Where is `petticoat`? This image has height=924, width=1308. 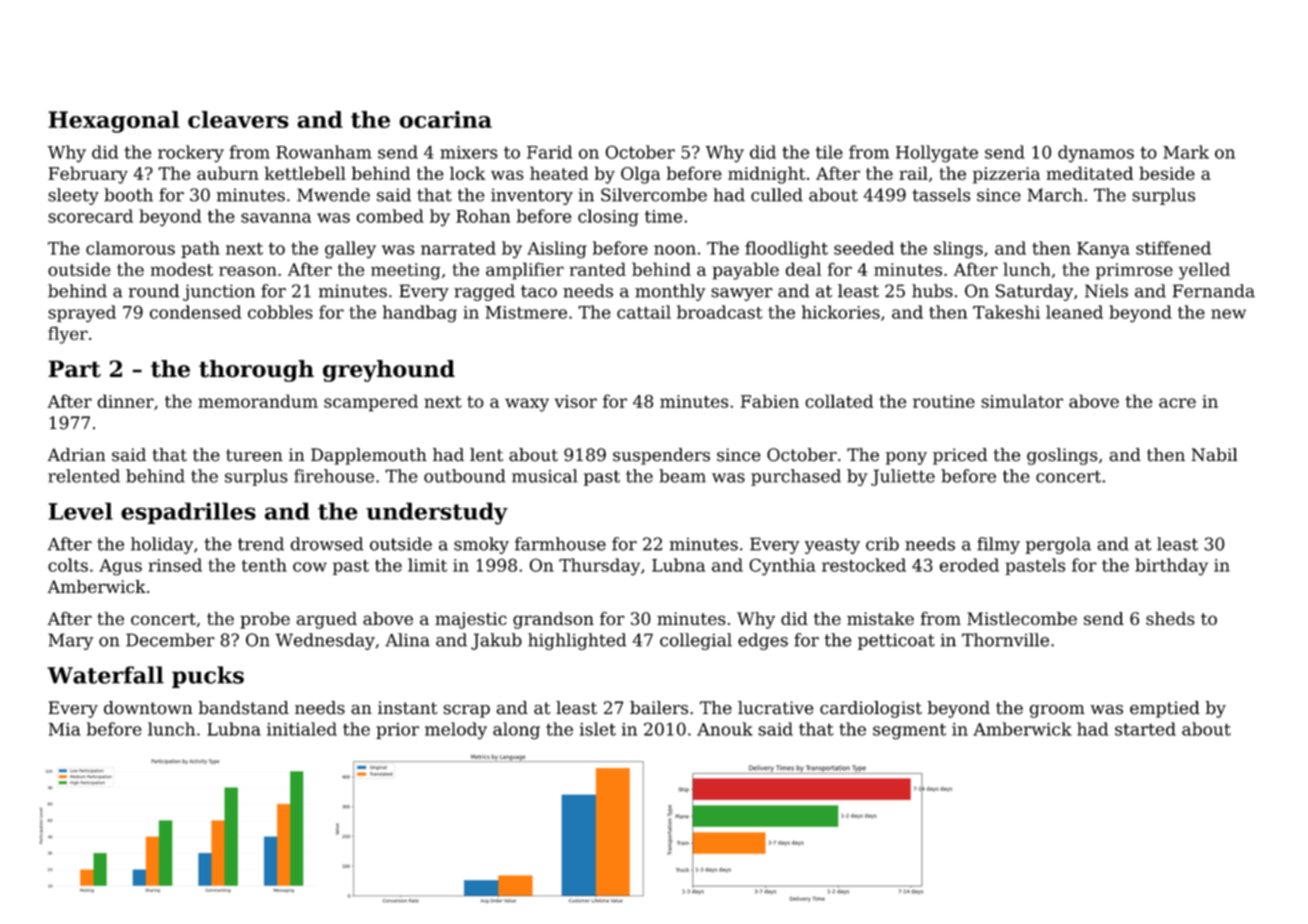 petticoat is located at coordinates (896, 642).
